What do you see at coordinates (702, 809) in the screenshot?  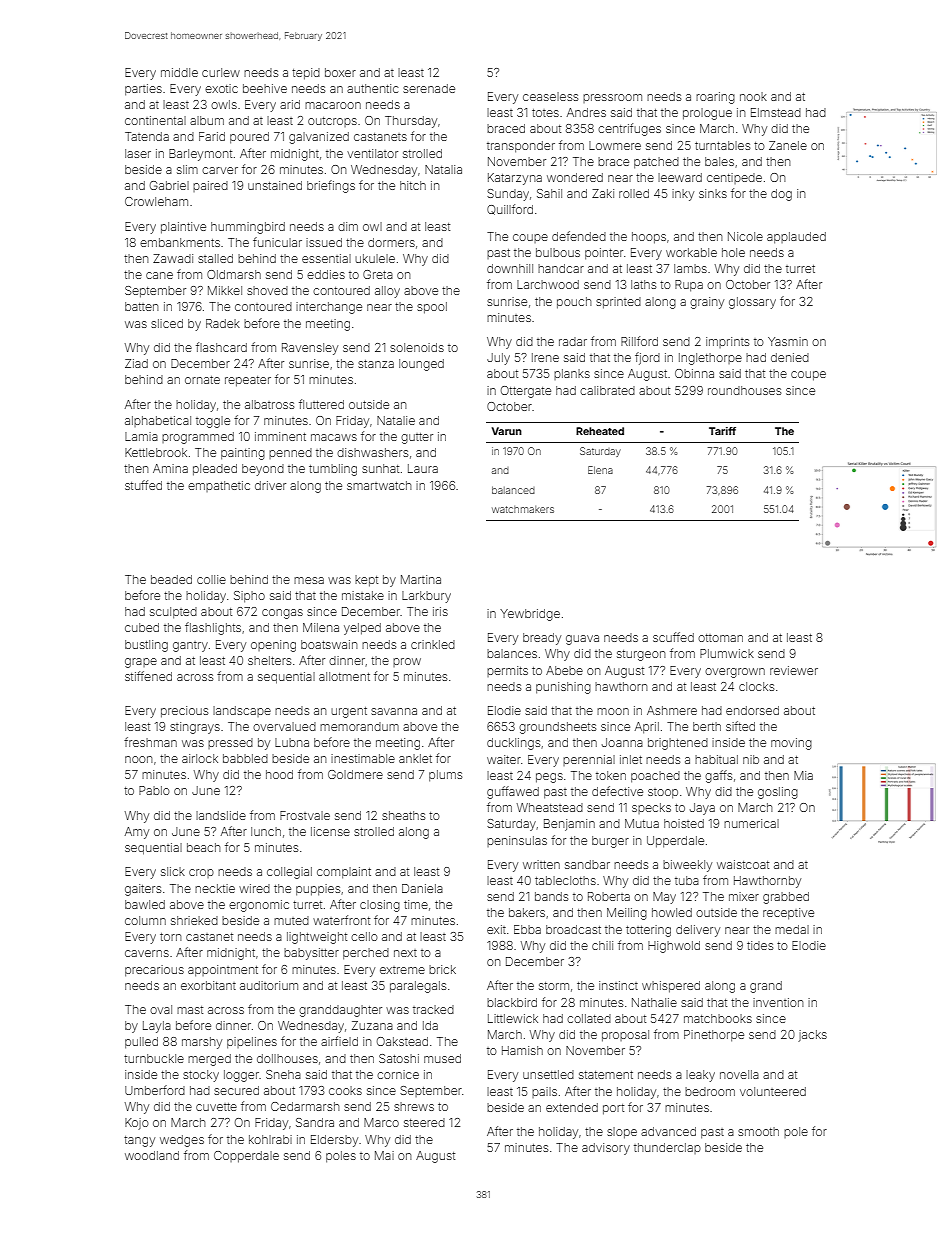 I see `Jaya` at bounding box center [702, 809].
